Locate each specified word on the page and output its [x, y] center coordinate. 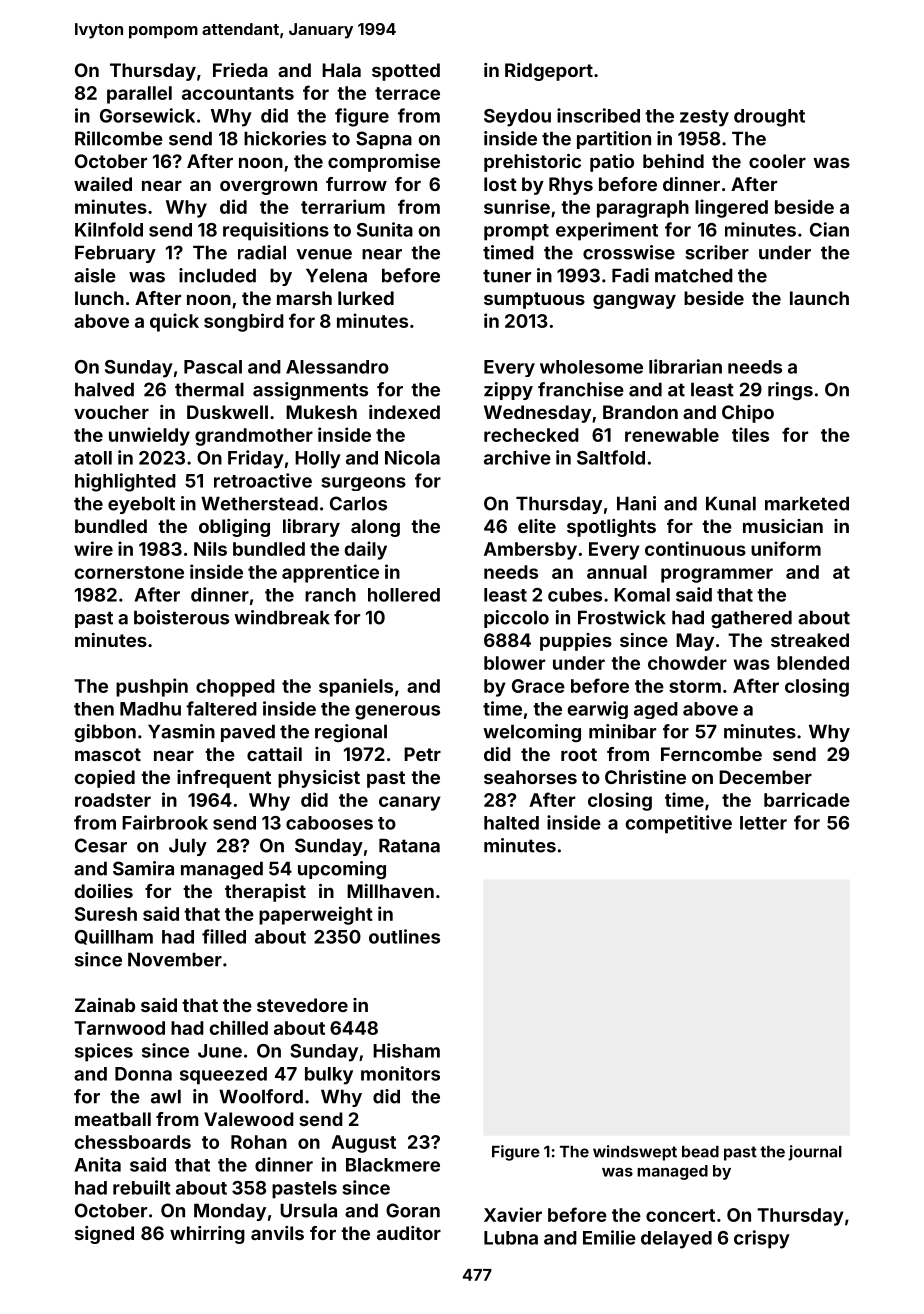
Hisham [406, 1050]
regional [351, 733]
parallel [139, 95]
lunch [99, 298]
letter [763, 823]
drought [769, 118]
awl [166, 1096]
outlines [404, 936]
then [94, 709]
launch [819, 298]
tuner [507, 276]
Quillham [114, 937]
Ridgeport [549, 72]
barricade [807, 799]
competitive [678, 824]
